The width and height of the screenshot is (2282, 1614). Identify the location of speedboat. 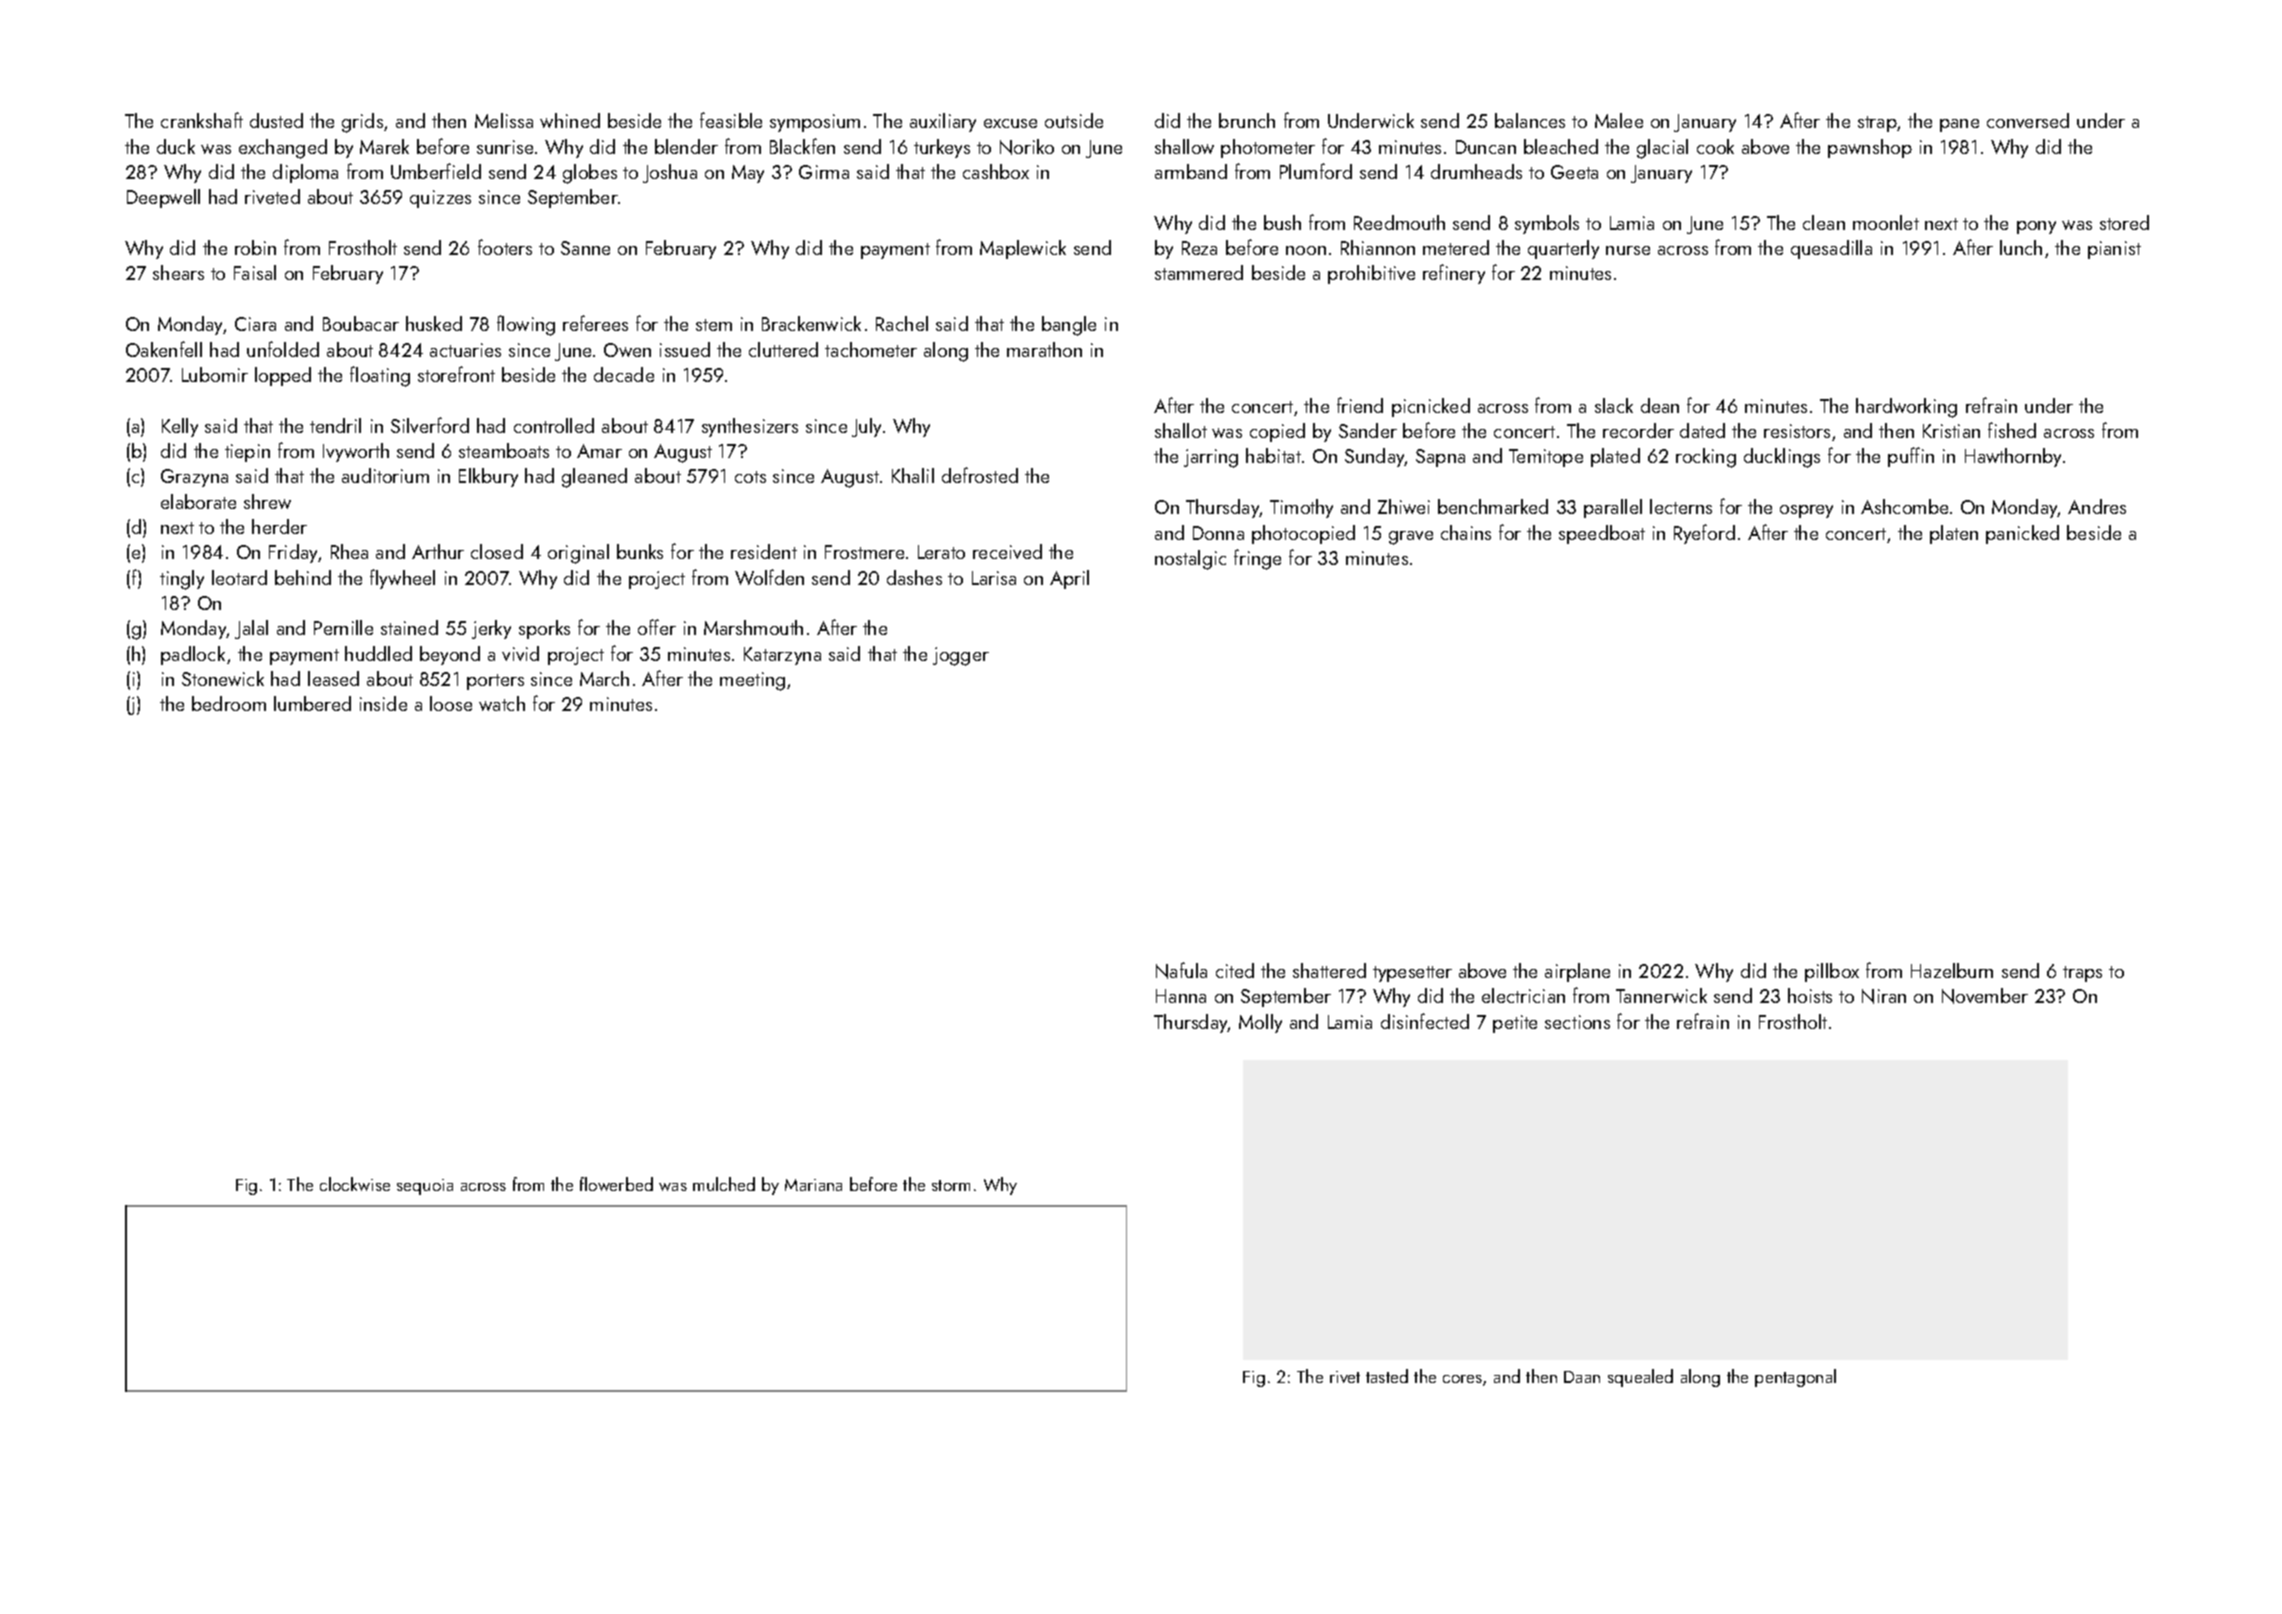
(1602, 534).
